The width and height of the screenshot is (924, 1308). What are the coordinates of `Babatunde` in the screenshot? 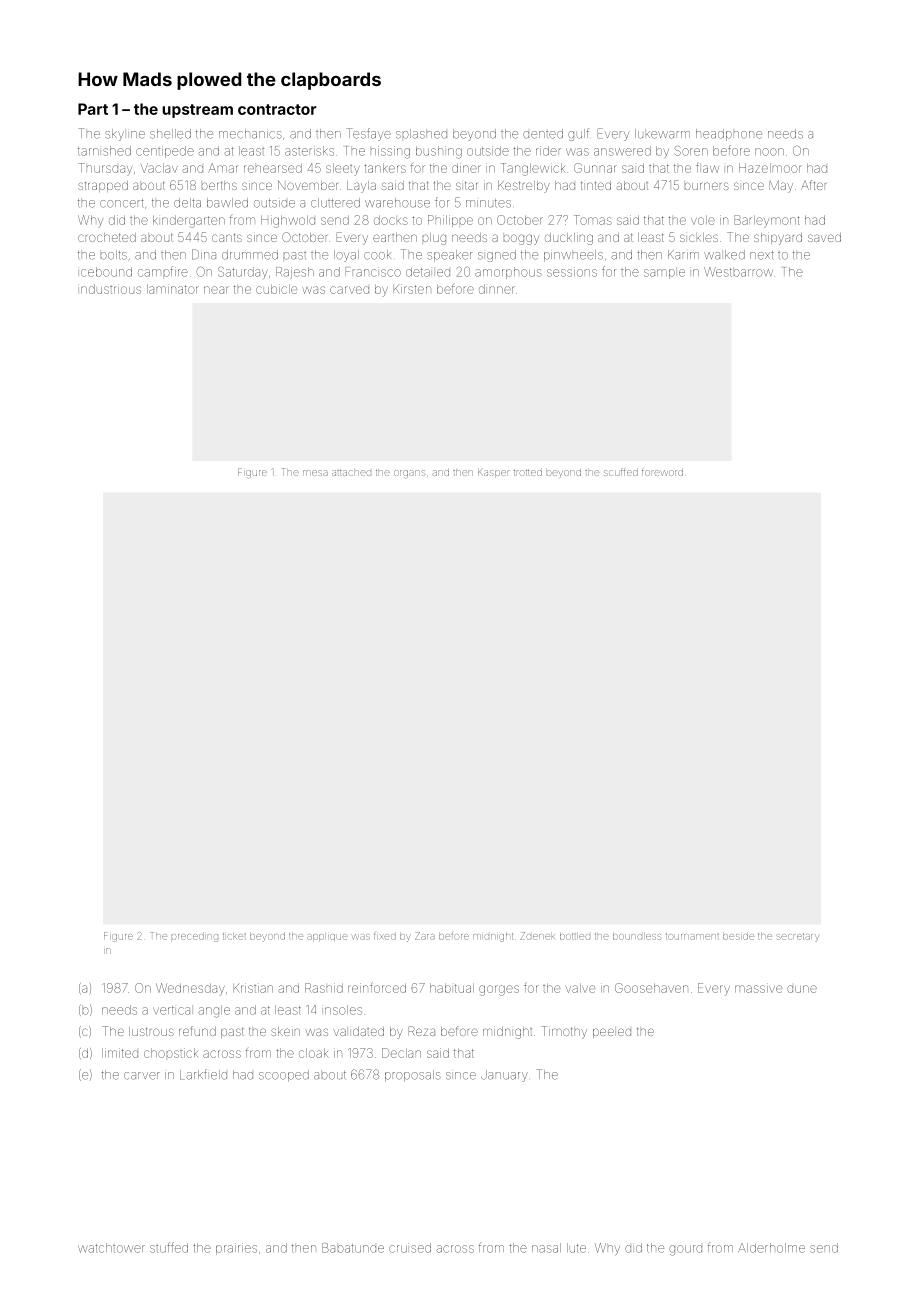 It's located at (353, 1248).
